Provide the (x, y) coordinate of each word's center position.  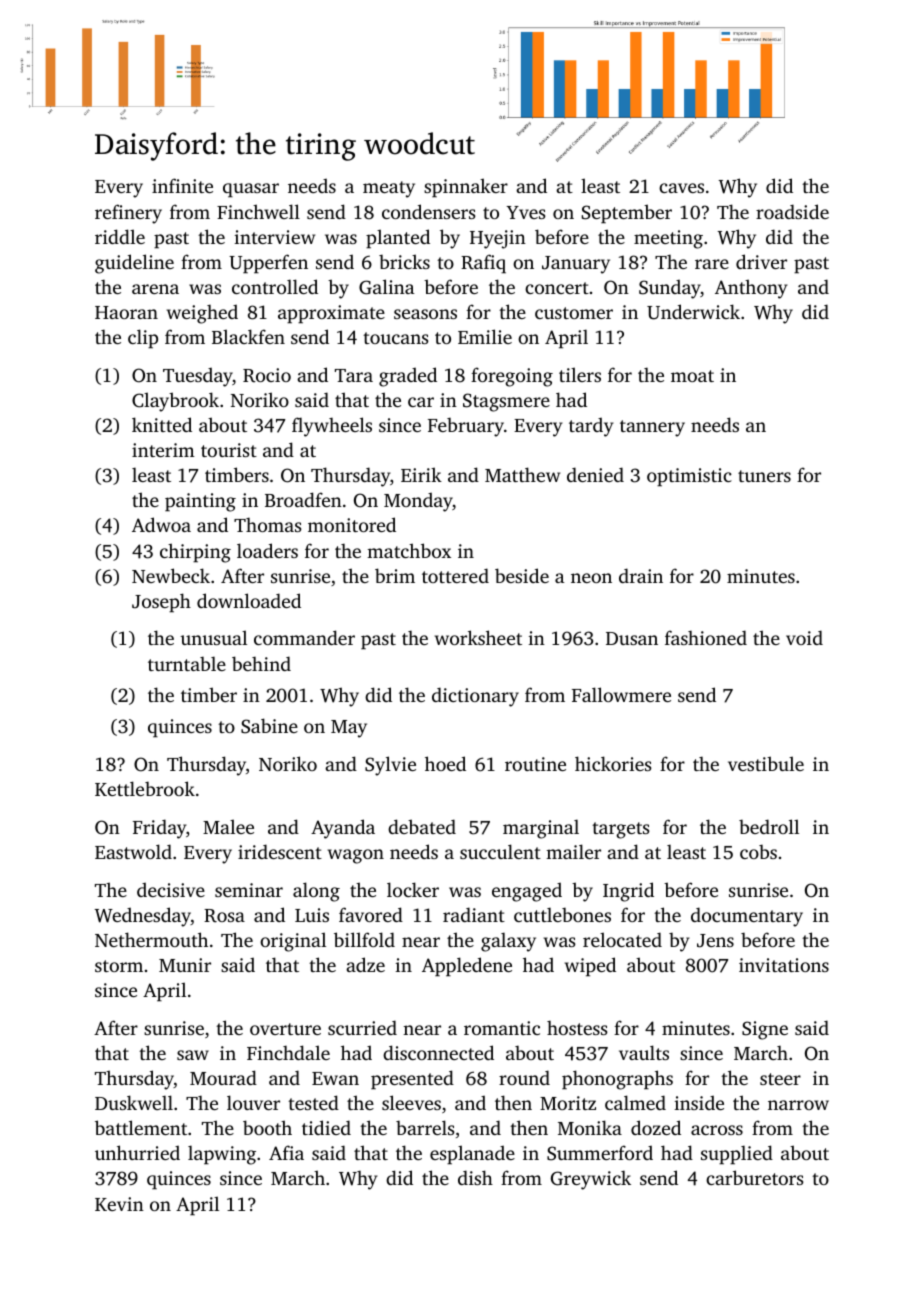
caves (681, 188)
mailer (573, 851)
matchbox (409, 550)
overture (285, 1029)
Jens (715, 941)
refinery (128, 214)
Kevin (119, 1204)
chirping (195, 553)
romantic (502, 1028)
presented (412, 1080)
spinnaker (466, 188)
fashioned (706, 637)
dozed (656, 1127)
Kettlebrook (145, 788)
